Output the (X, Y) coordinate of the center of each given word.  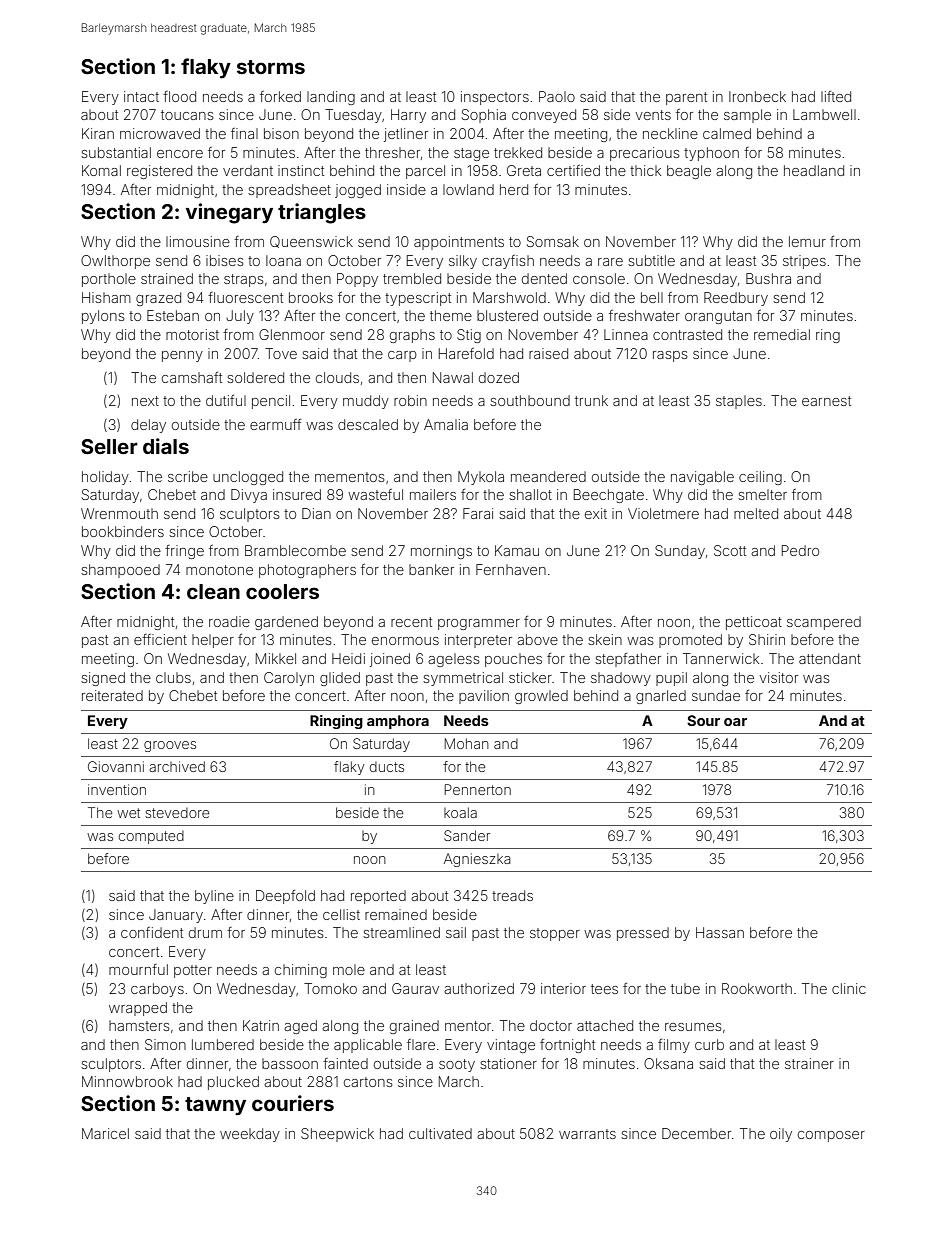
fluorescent (245, 297)
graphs (412, 336)
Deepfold (285, 897)
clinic (849, 988)
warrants (587, 1134)
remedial (782, 334)
